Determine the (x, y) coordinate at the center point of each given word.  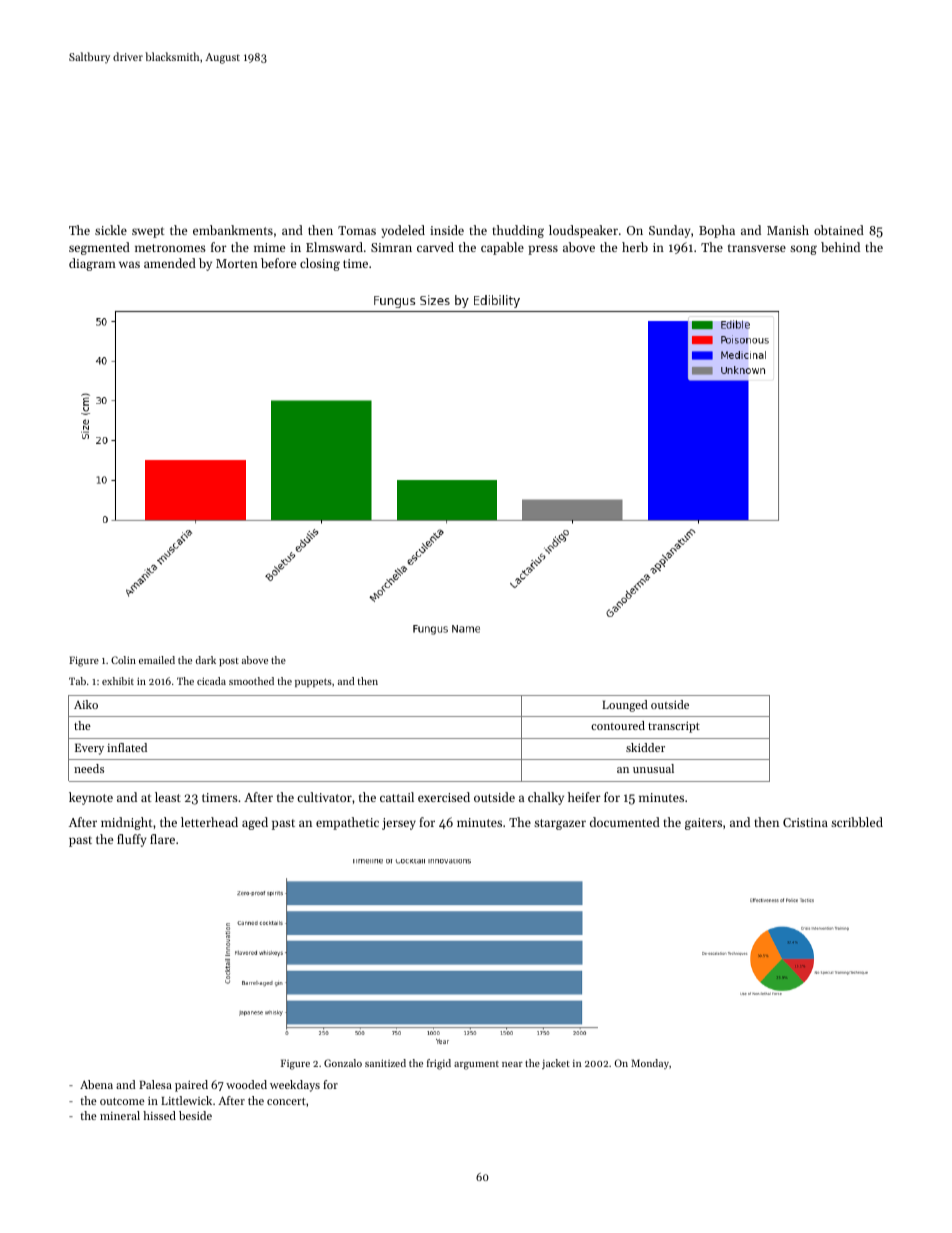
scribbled (857, 822)
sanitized (385, 1063)
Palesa (155, 1084)
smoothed (251, 681)
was (129, 264)
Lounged (625, 706)
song (803, 250)
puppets (313, 682)
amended (170, 263)
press (543, 250)
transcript (674, 727)
